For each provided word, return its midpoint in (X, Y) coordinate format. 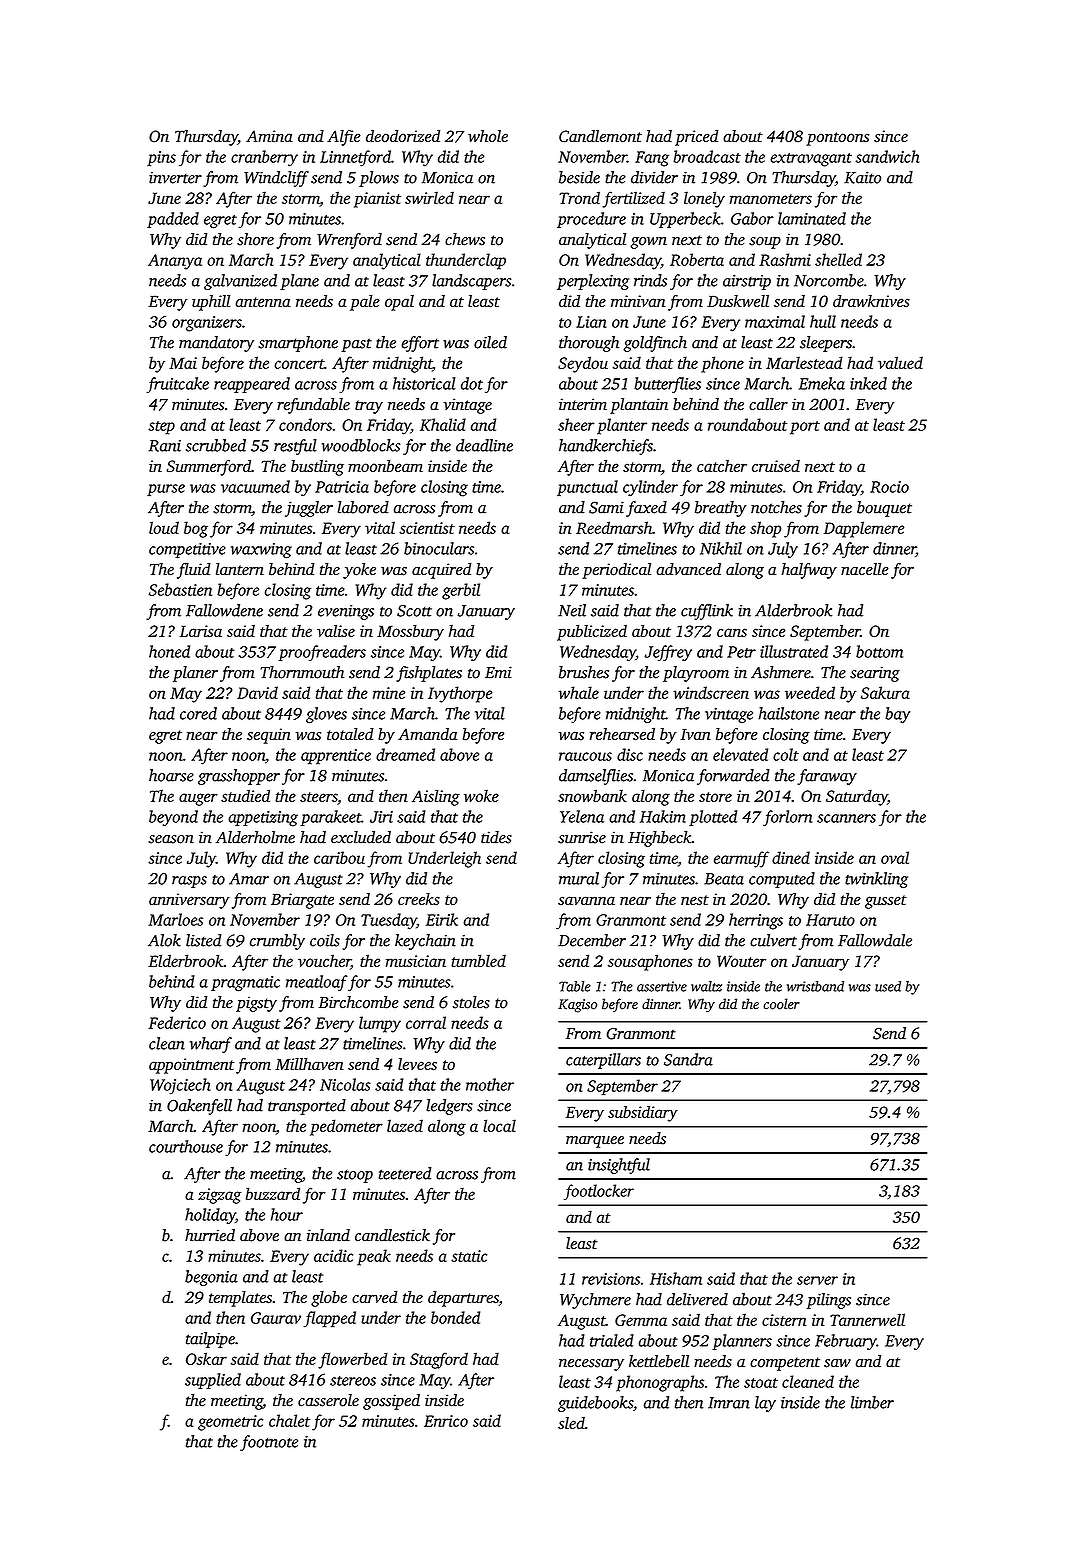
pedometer (346, 1127)
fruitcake (177, 385)
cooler (781, 1004)
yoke (359, 571)
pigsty (256, 1004)
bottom (879, 651)
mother (490, 1084)
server (817, 1280)
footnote (269, 1443)
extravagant (811, 160)
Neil (572, 610)
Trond (579, 197)
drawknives (871, 301)
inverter (175, 178)
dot (472, 383)
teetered (405, 1173)
